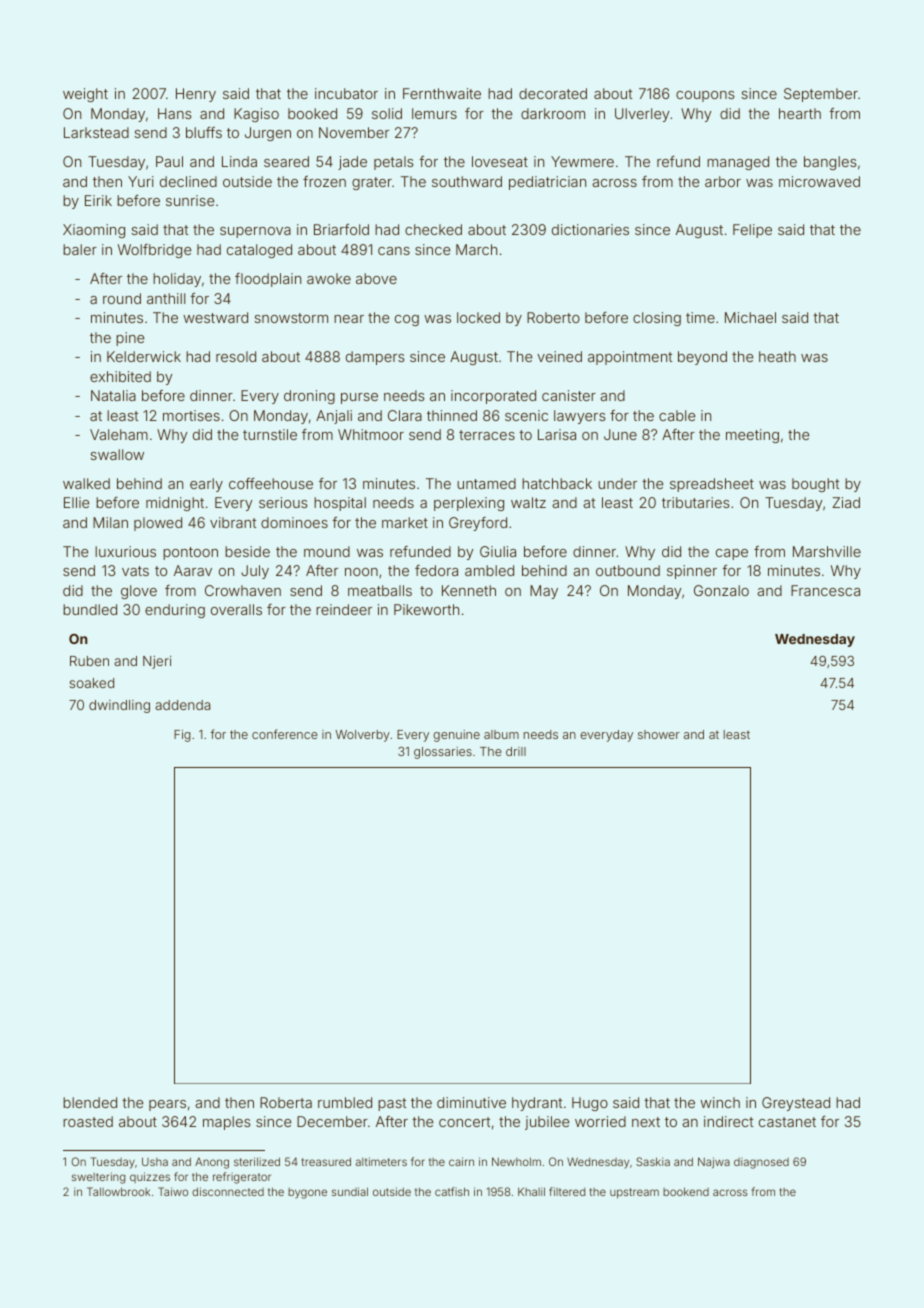 The width and height of the document is (924, 1308). I want to click on disconnected, so click(228, 1191).
